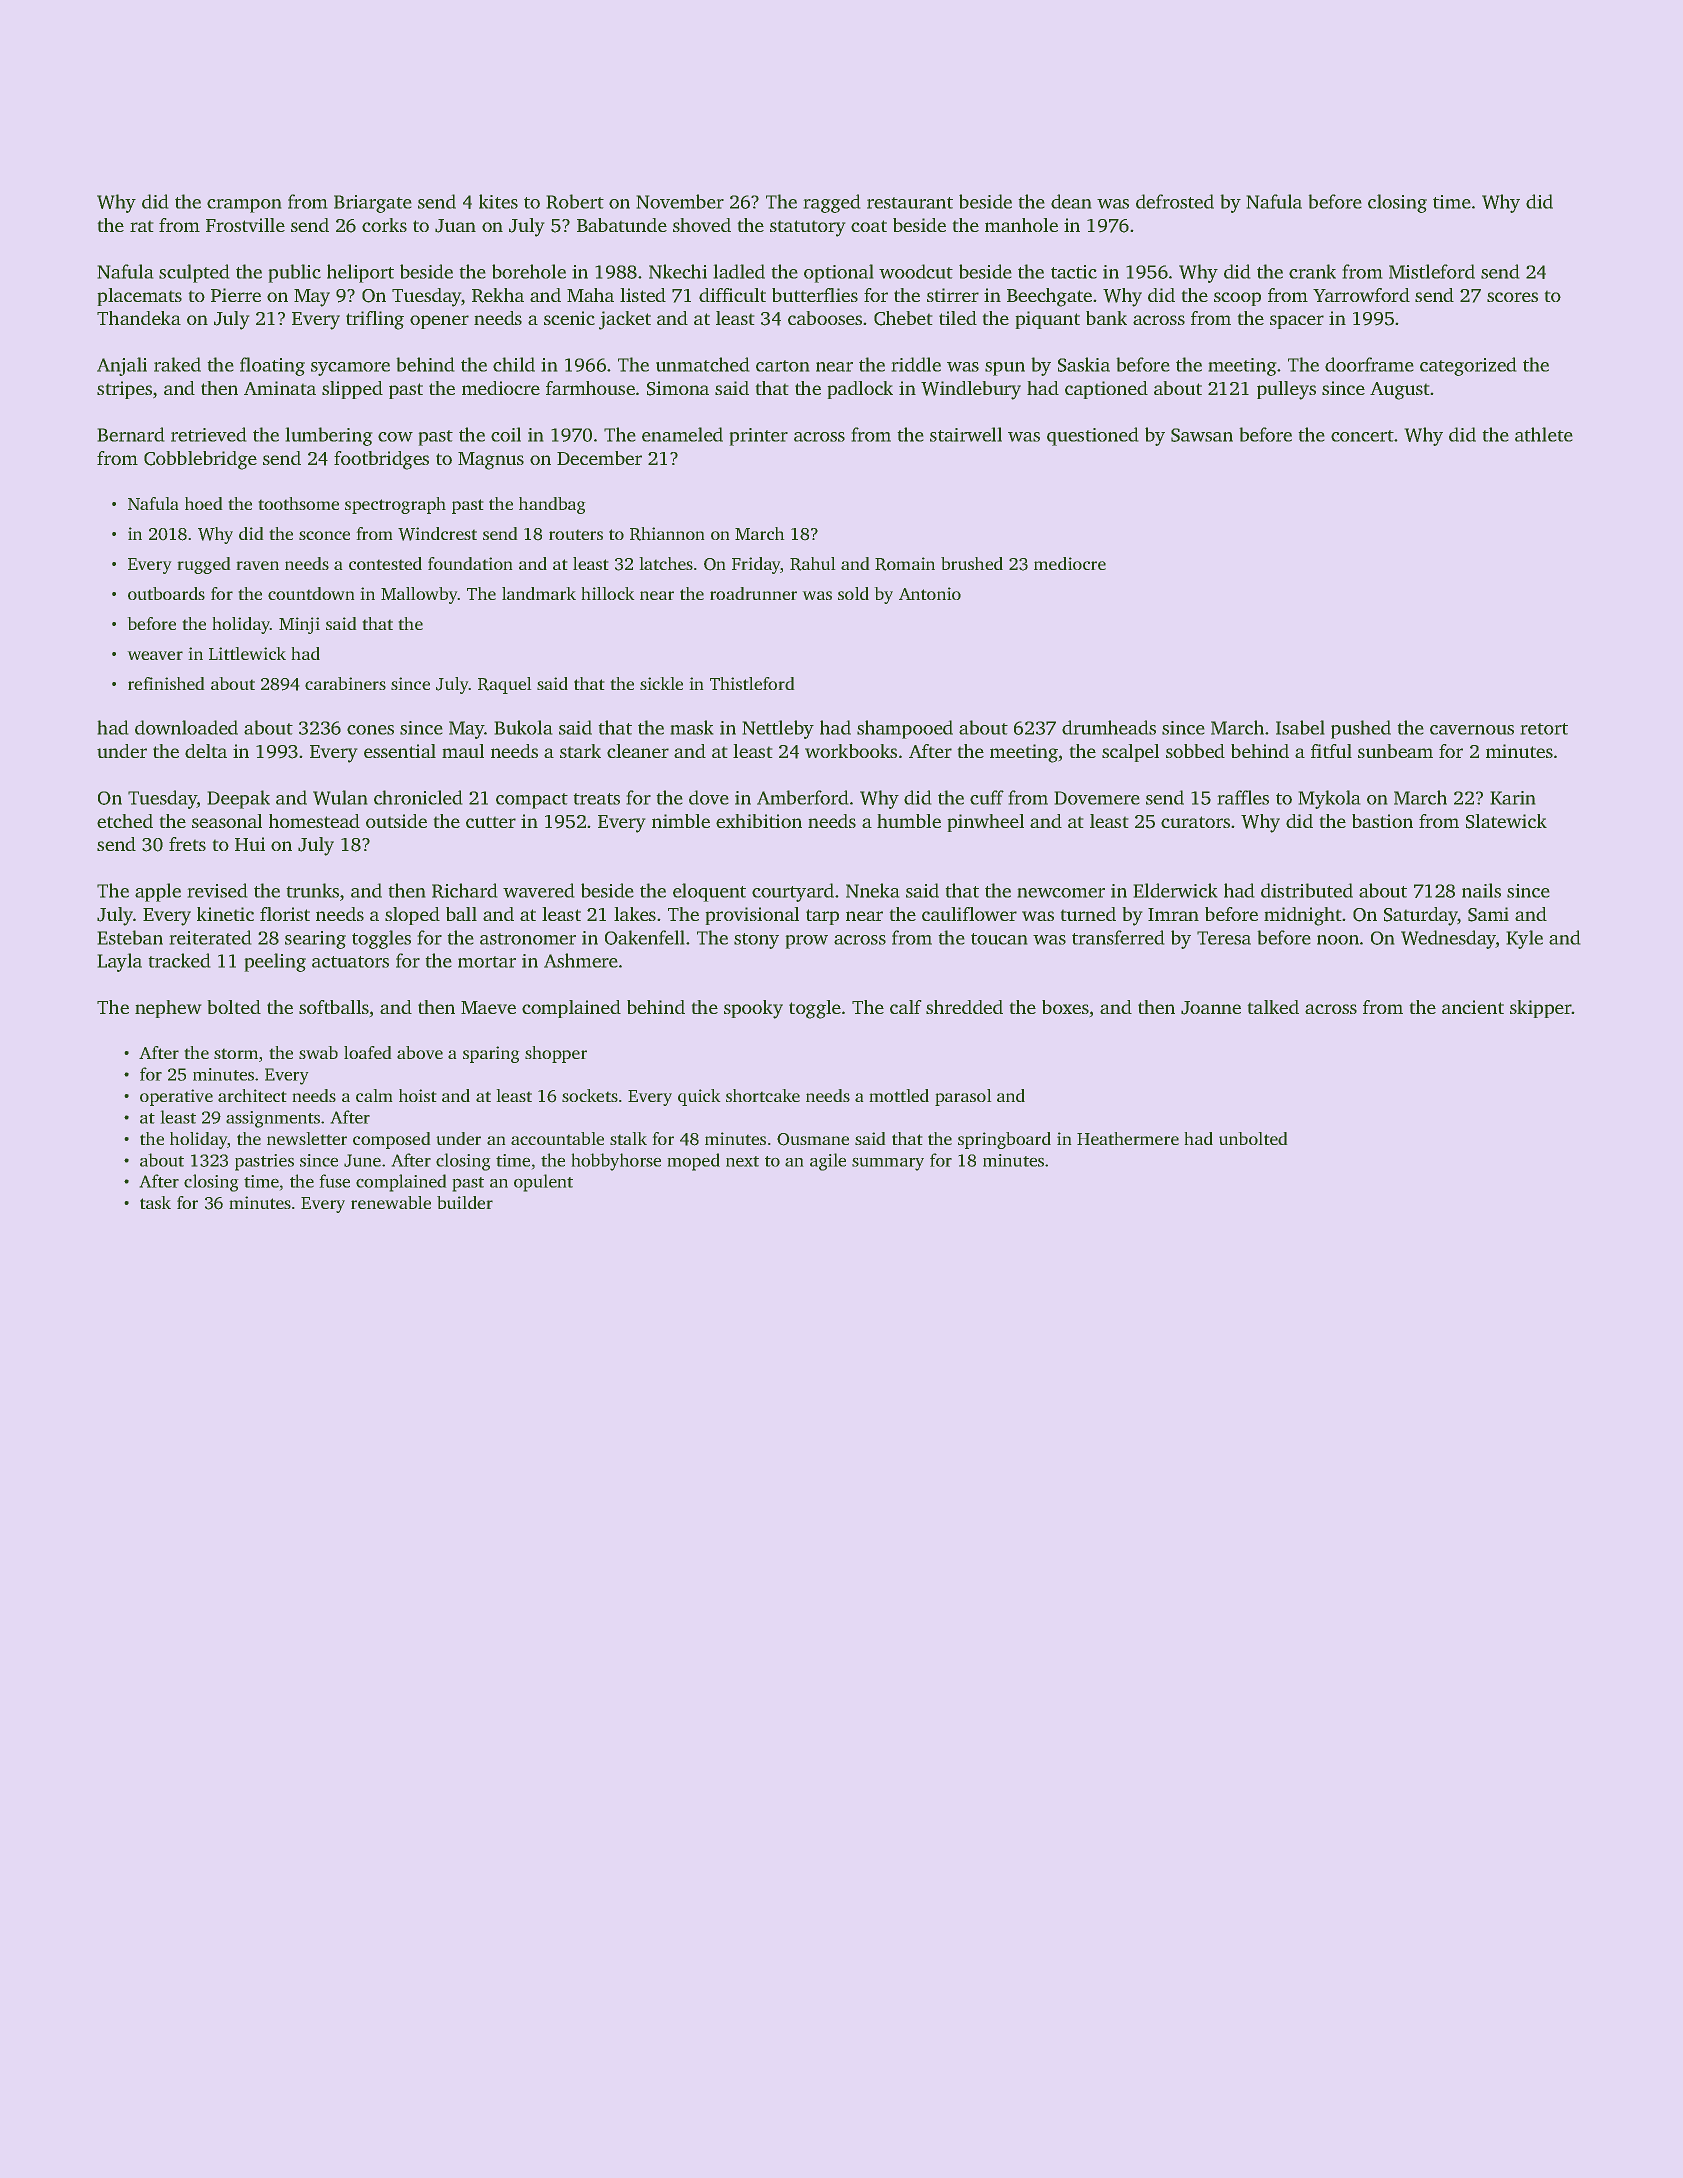 The height and width of the image is (2178, 1683). What do you see at coordinates (1362, 436) in the image?
I see `concert` at bounding box center [1362, 436].
